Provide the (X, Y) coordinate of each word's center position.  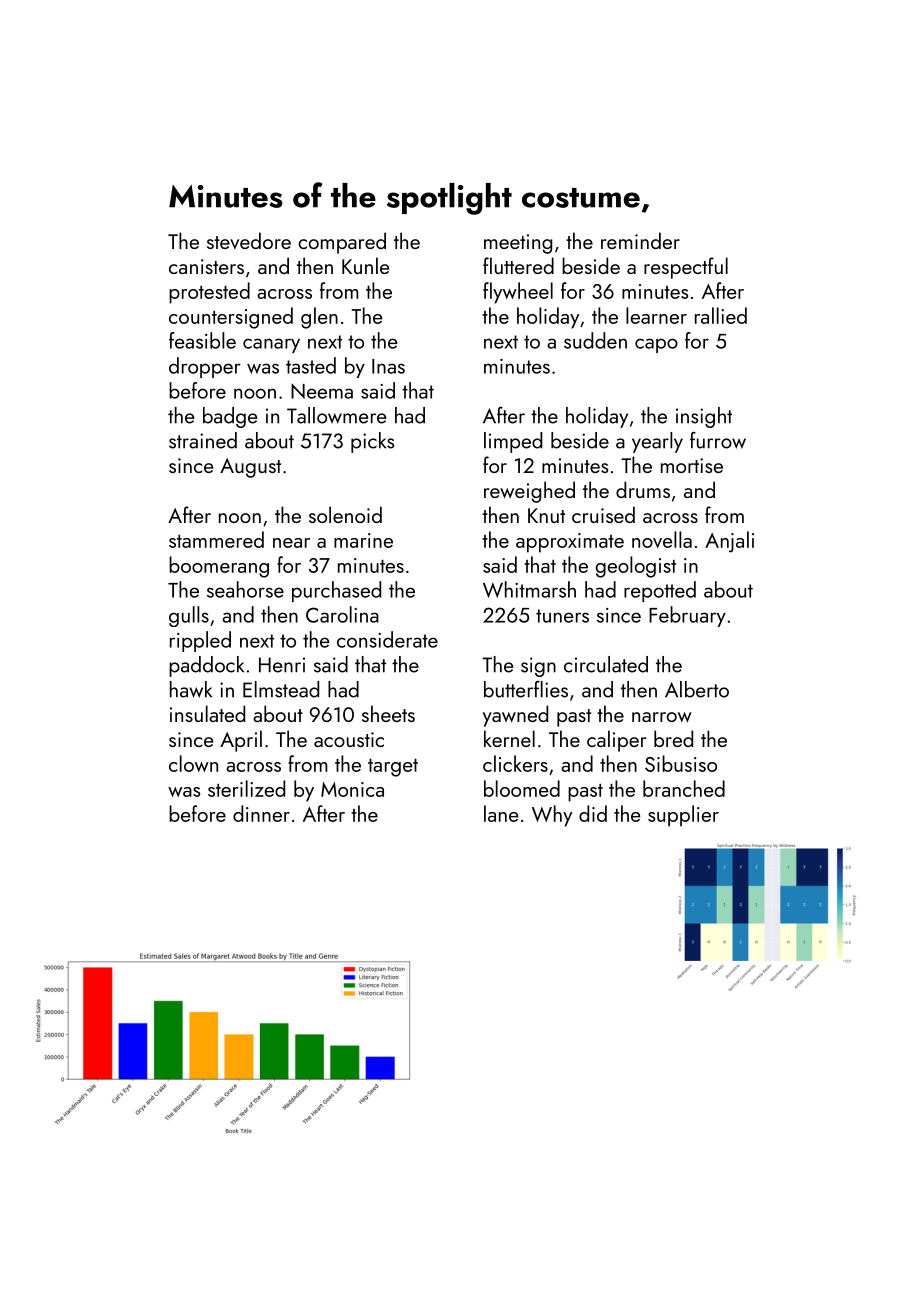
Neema (322, 391)
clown (193, 763)
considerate (387, 639)
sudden (595, 340)
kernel (509, 738)
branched (684, 788)
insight (704, 417)
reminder (640, 240)
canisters (206, 266)
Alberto (697, 689)
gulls (189, 616)
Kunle (365, 265)
